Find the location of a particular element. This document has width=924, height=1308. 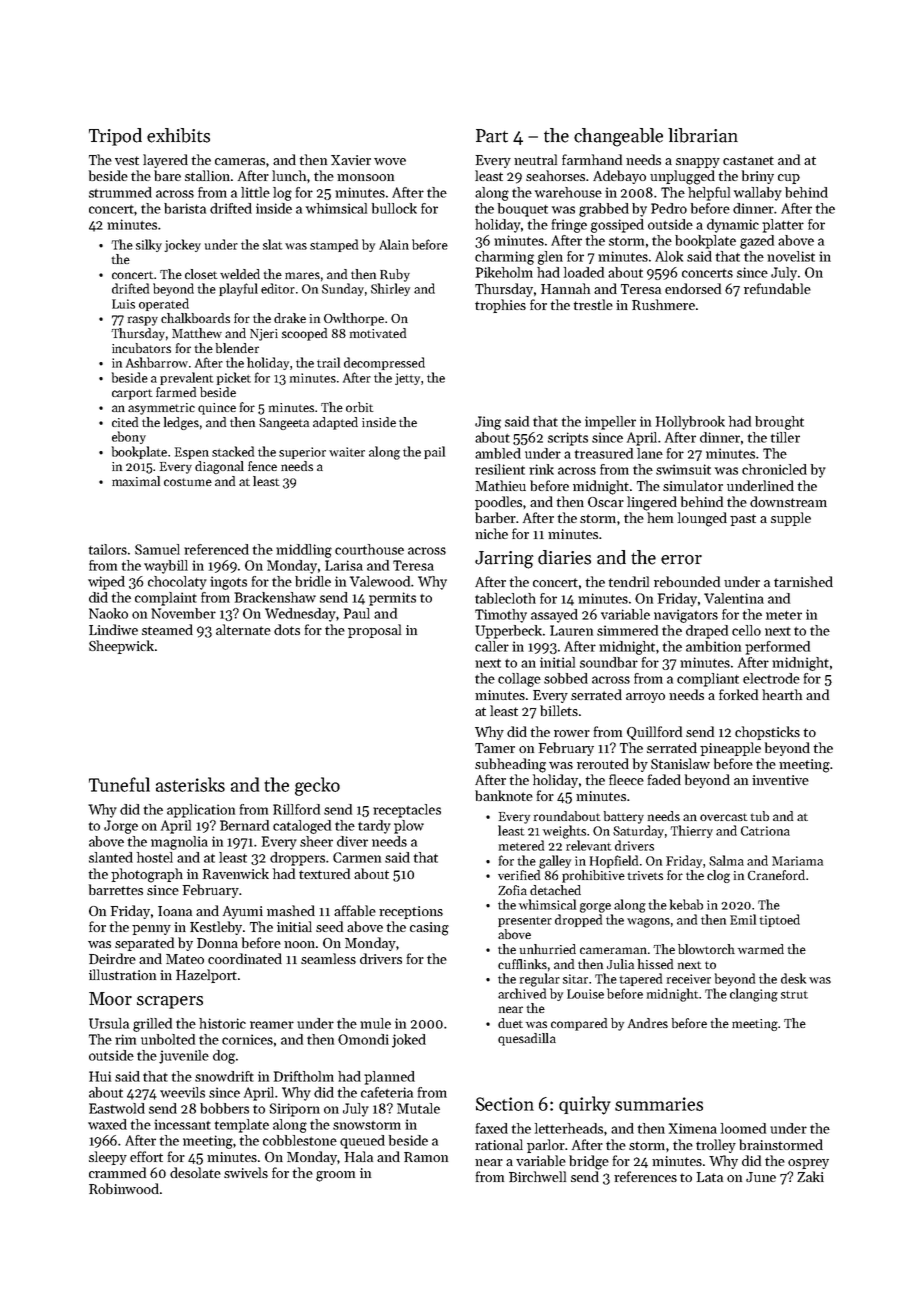

dynamic is located at coordinates (733, 226).
